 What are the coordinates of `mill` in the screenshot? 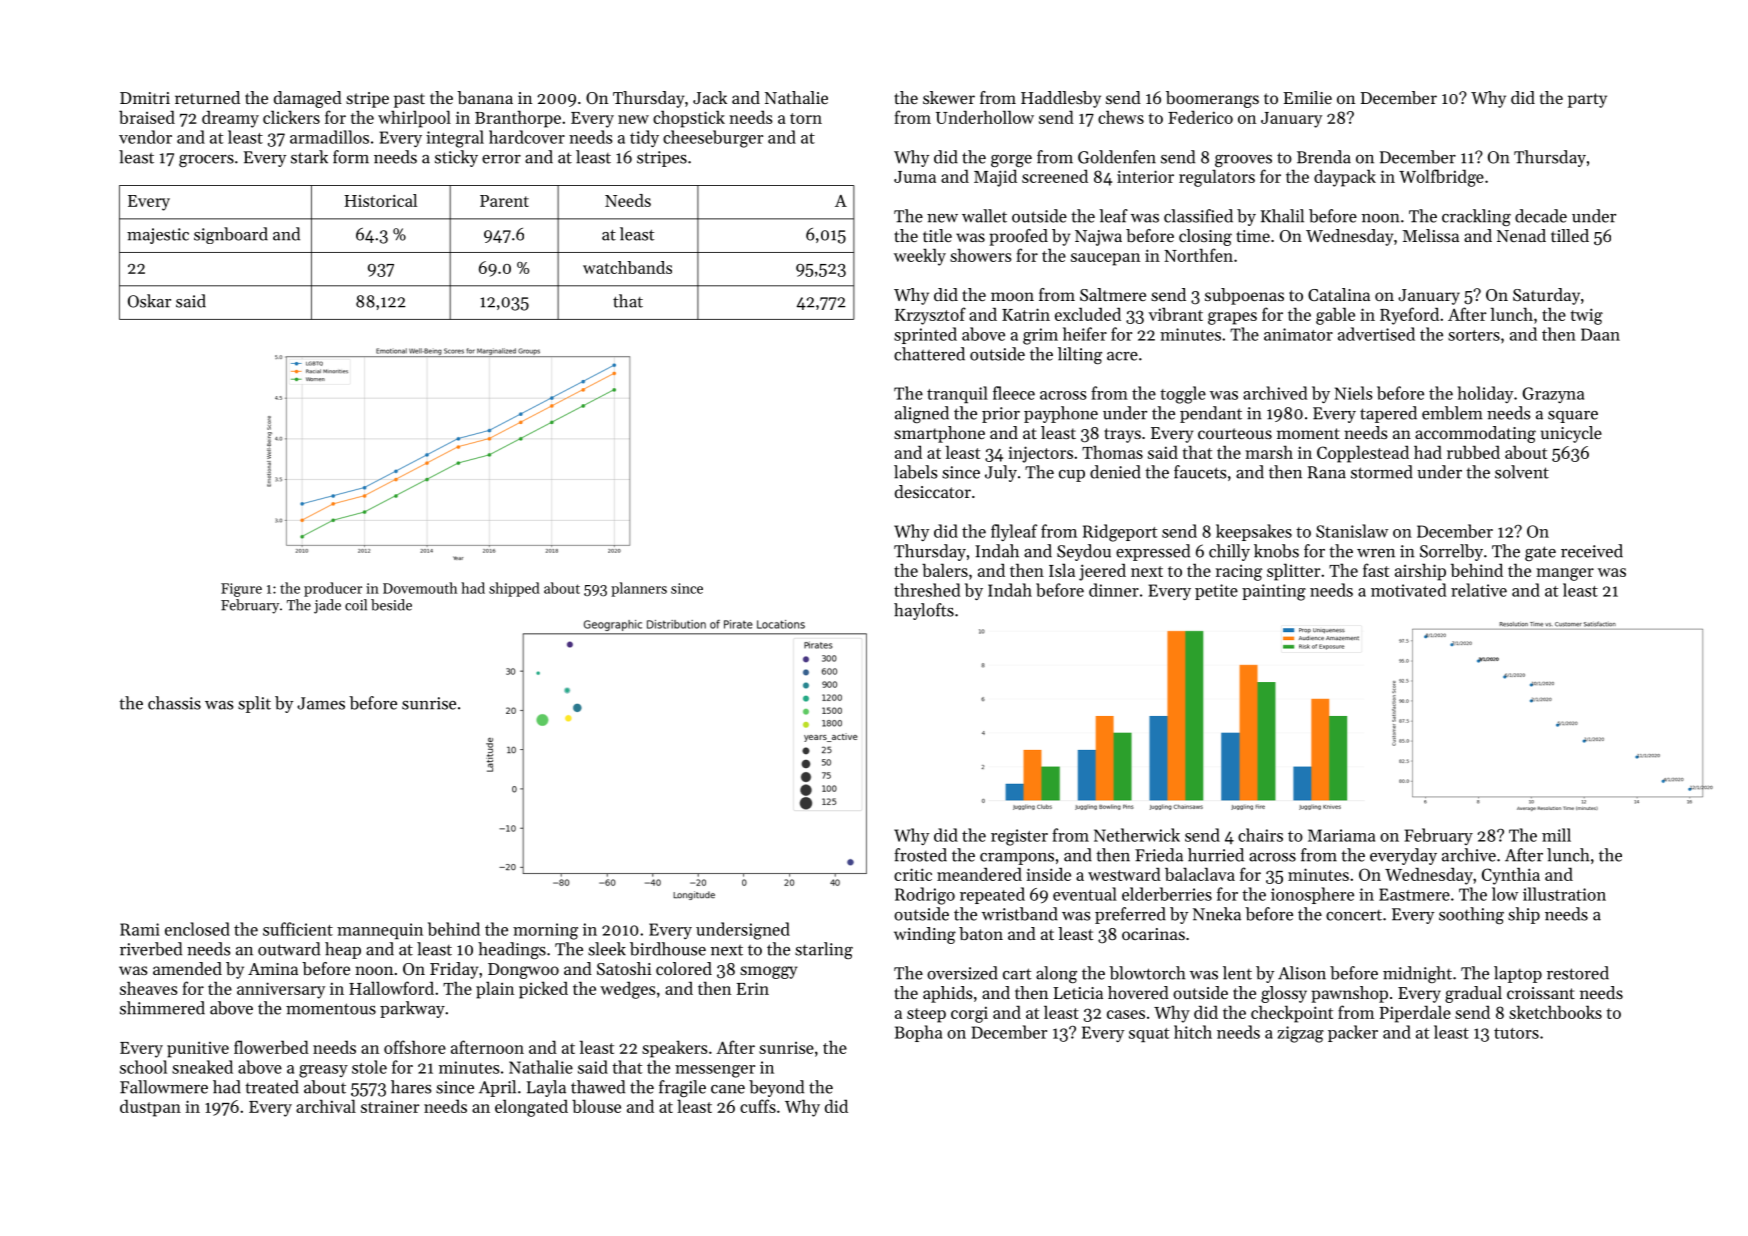 It's located at (1556, 835).
